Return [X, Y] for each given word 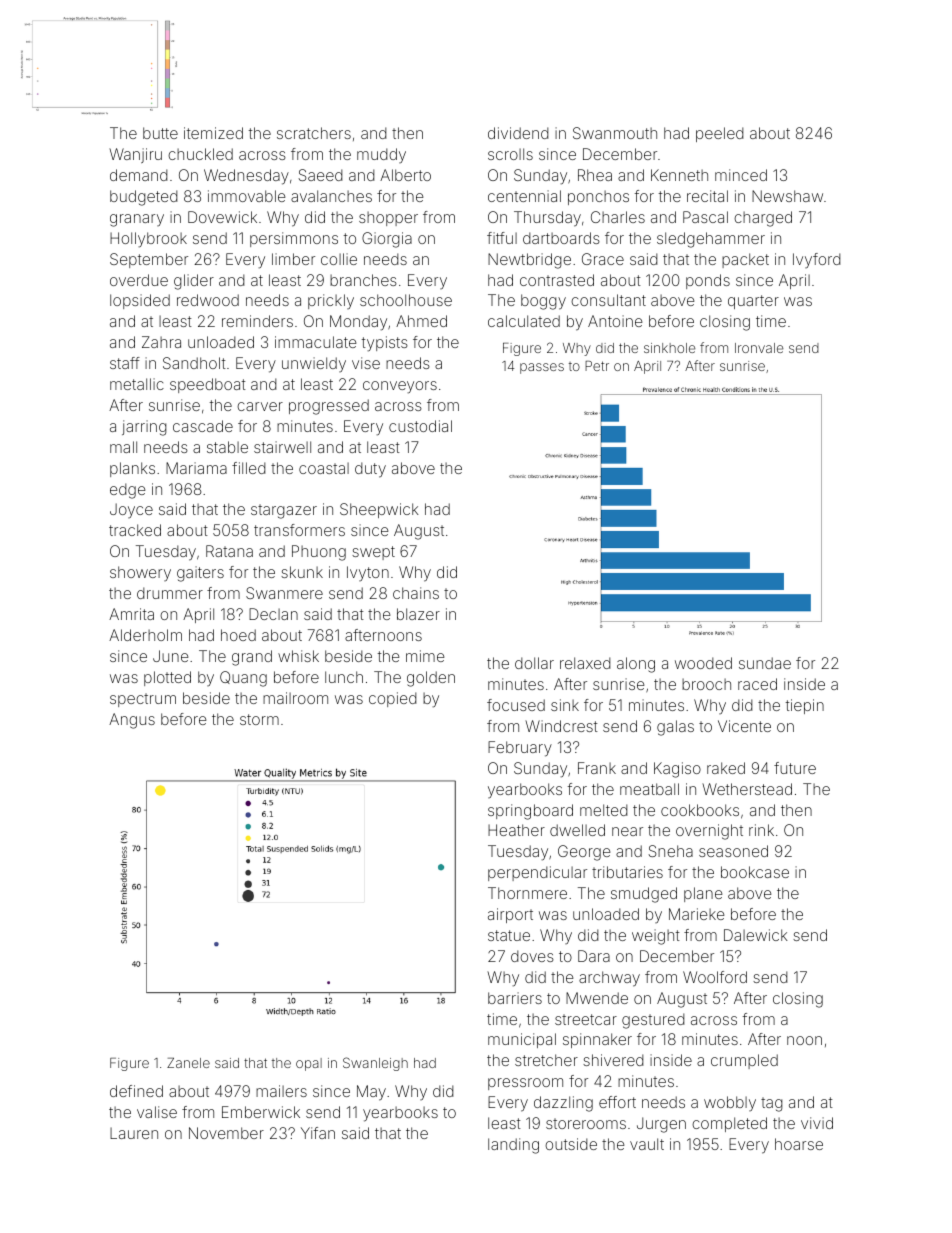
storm [259, 719]
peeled [720, 134]
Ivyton [368, 573]
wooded [703, 663]
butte [160, 133]
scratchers [314, 133]
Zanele [188, 1063]
